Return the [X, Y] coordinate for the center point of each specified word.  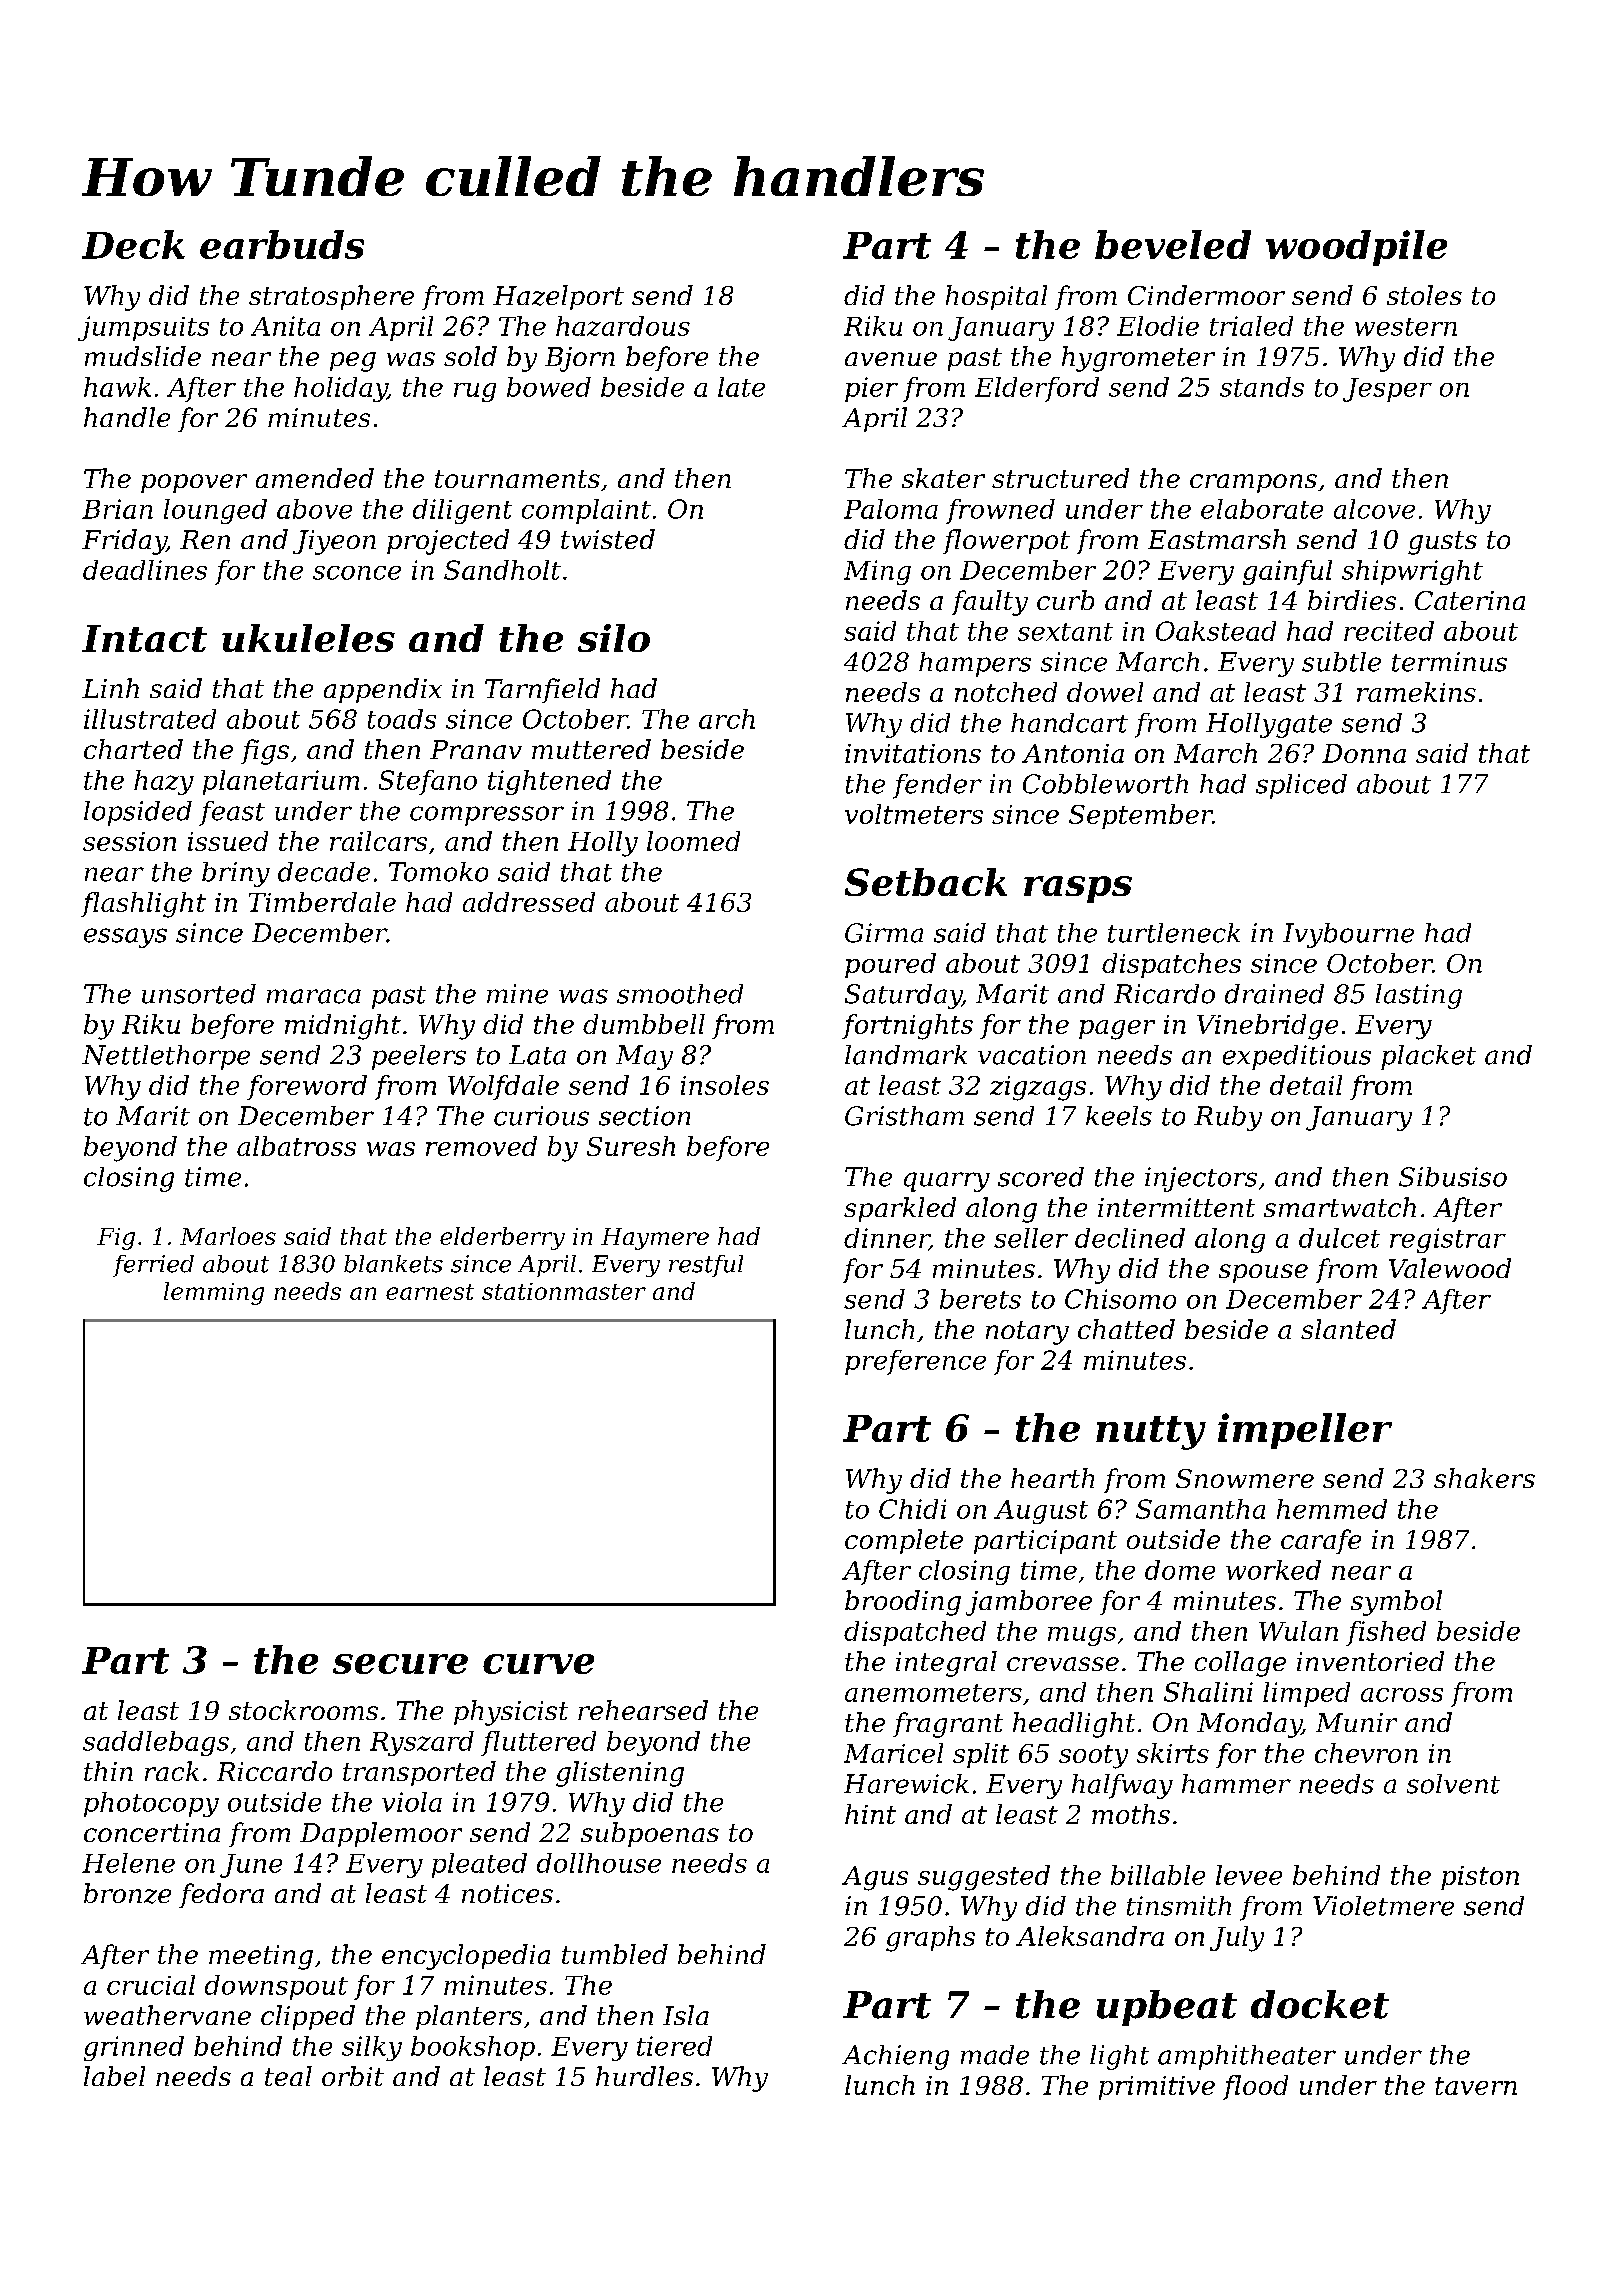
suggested [984, 1878]
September [1141, 816]
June [251, 1866]
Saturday [903, 996]
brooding [903, 1603]
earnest [430, 1292]
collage [1240, 1664]
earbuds [282, 244]
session [129, 841]
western [1406, 327]
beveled [1173, 244]
